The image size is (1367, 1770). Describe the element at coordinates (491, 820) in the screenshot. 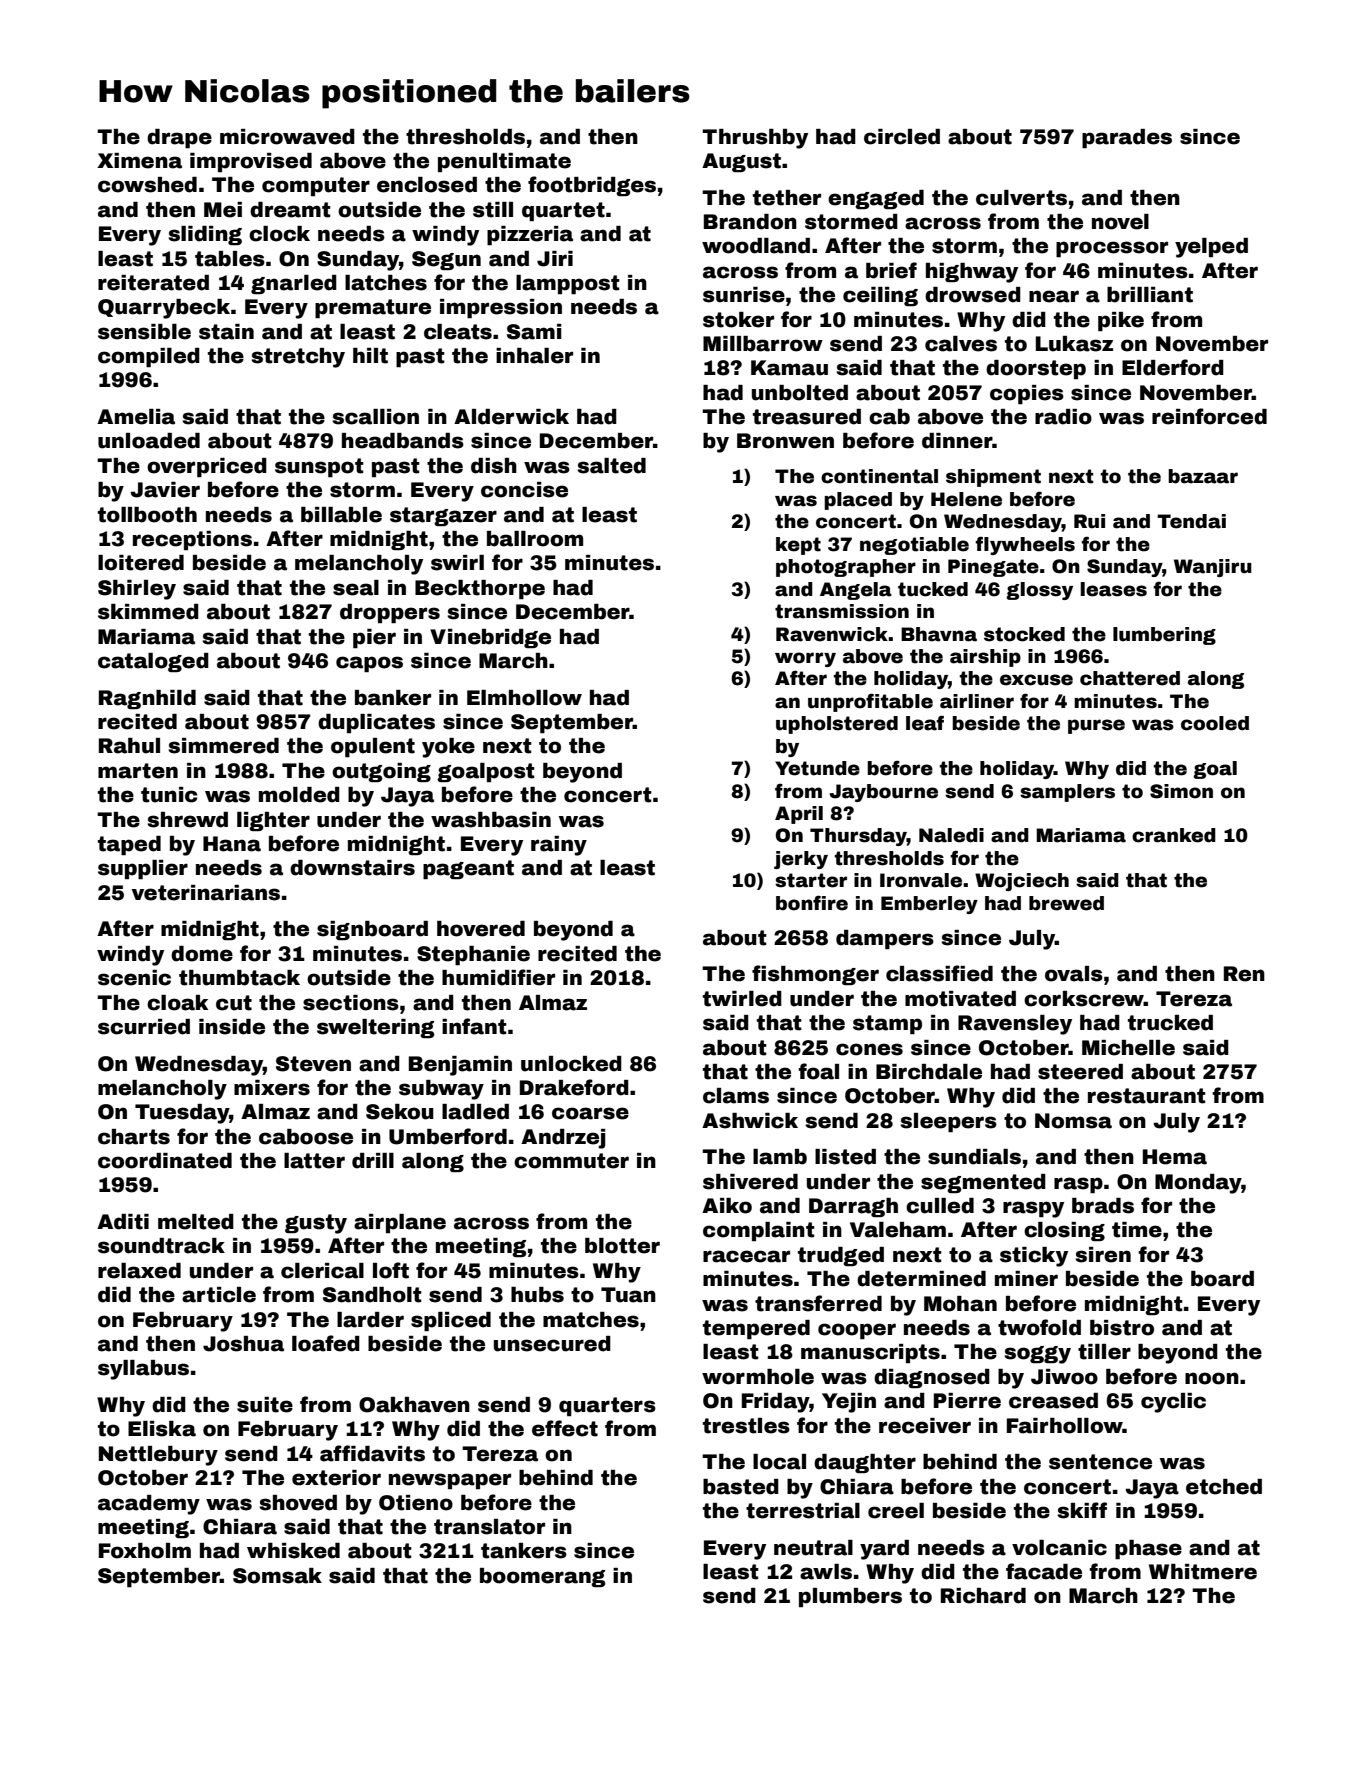

I see `washbasin` at that location.
